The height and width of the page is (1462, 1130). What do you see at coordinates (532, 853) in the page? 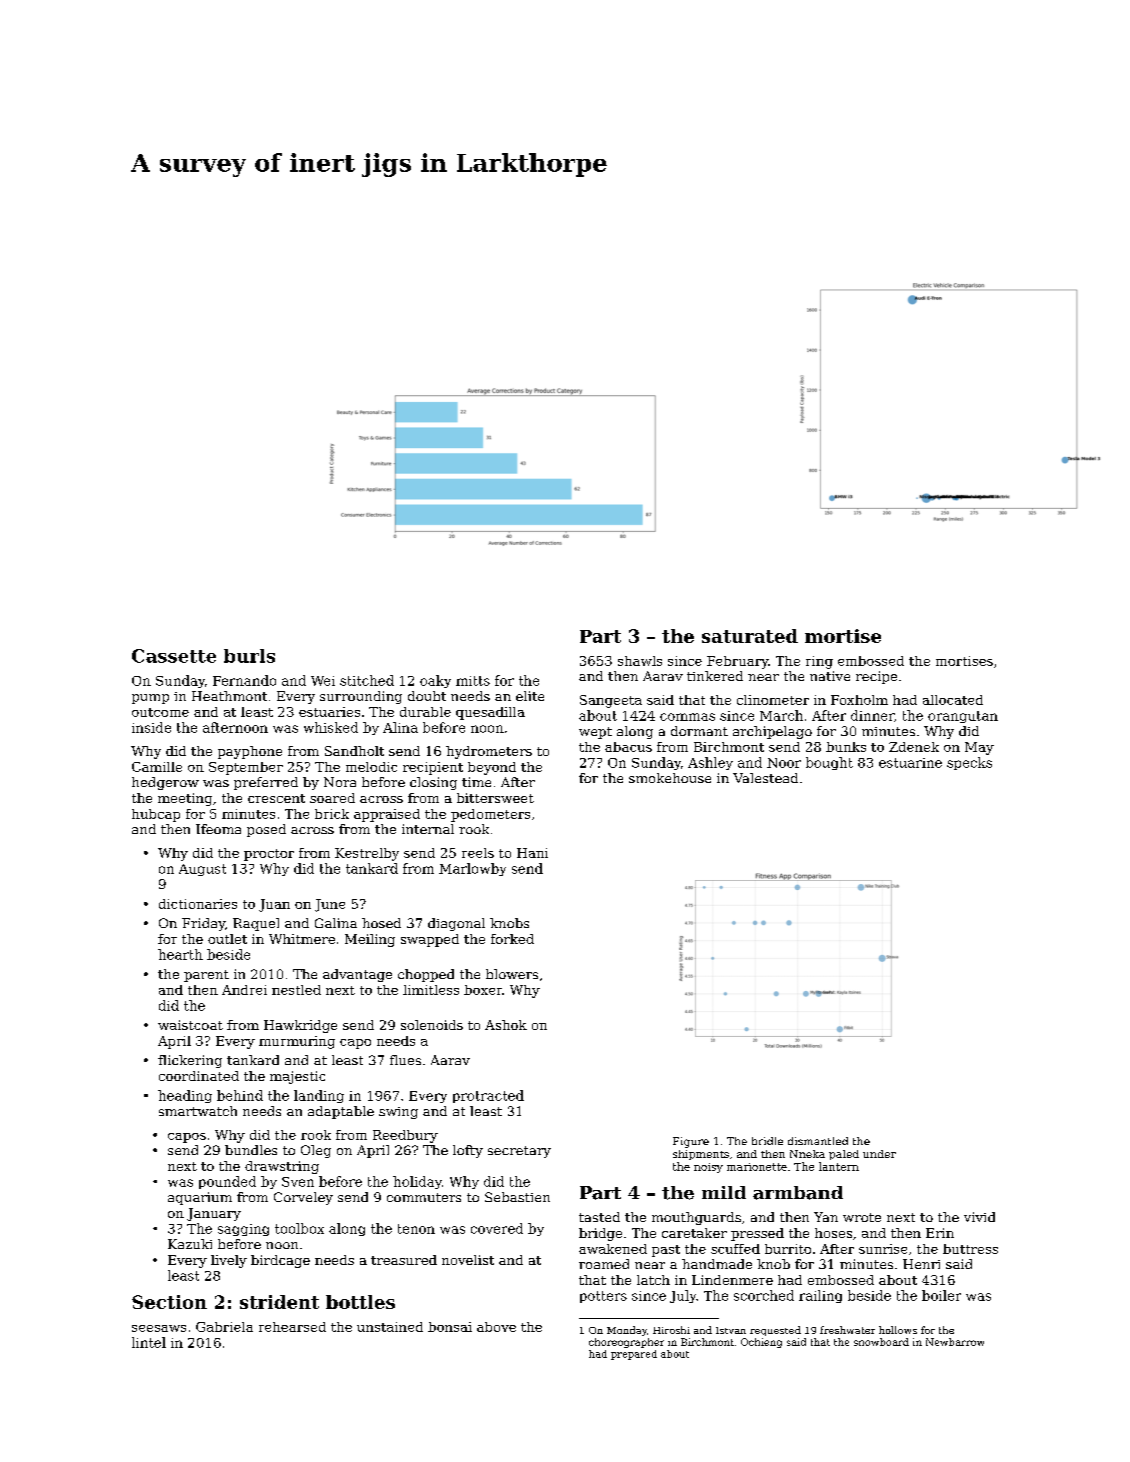
I see `Hani` at bounding box center [532, 853].
